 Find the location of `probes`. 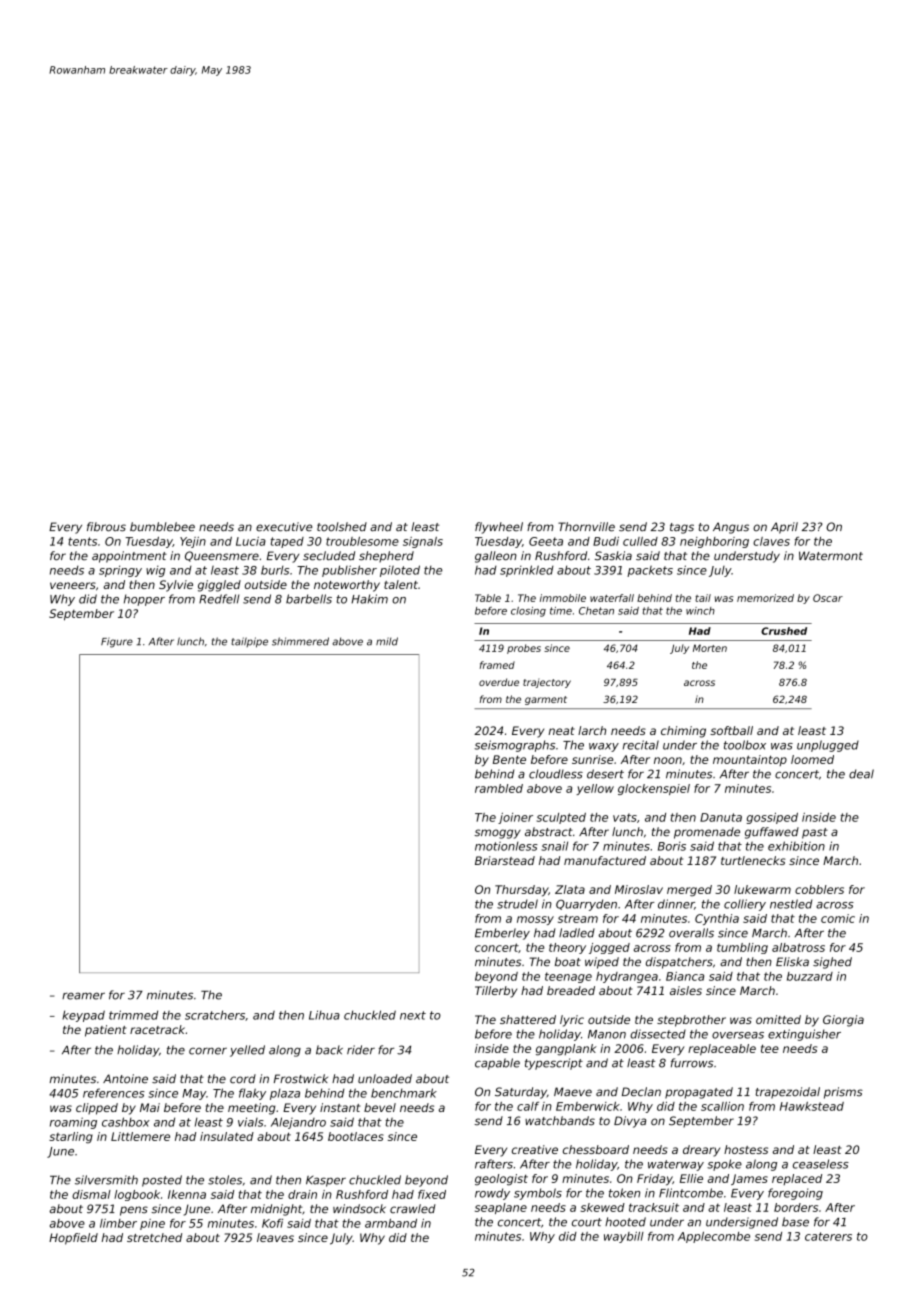

probes is located at coordinates (524, 649).
